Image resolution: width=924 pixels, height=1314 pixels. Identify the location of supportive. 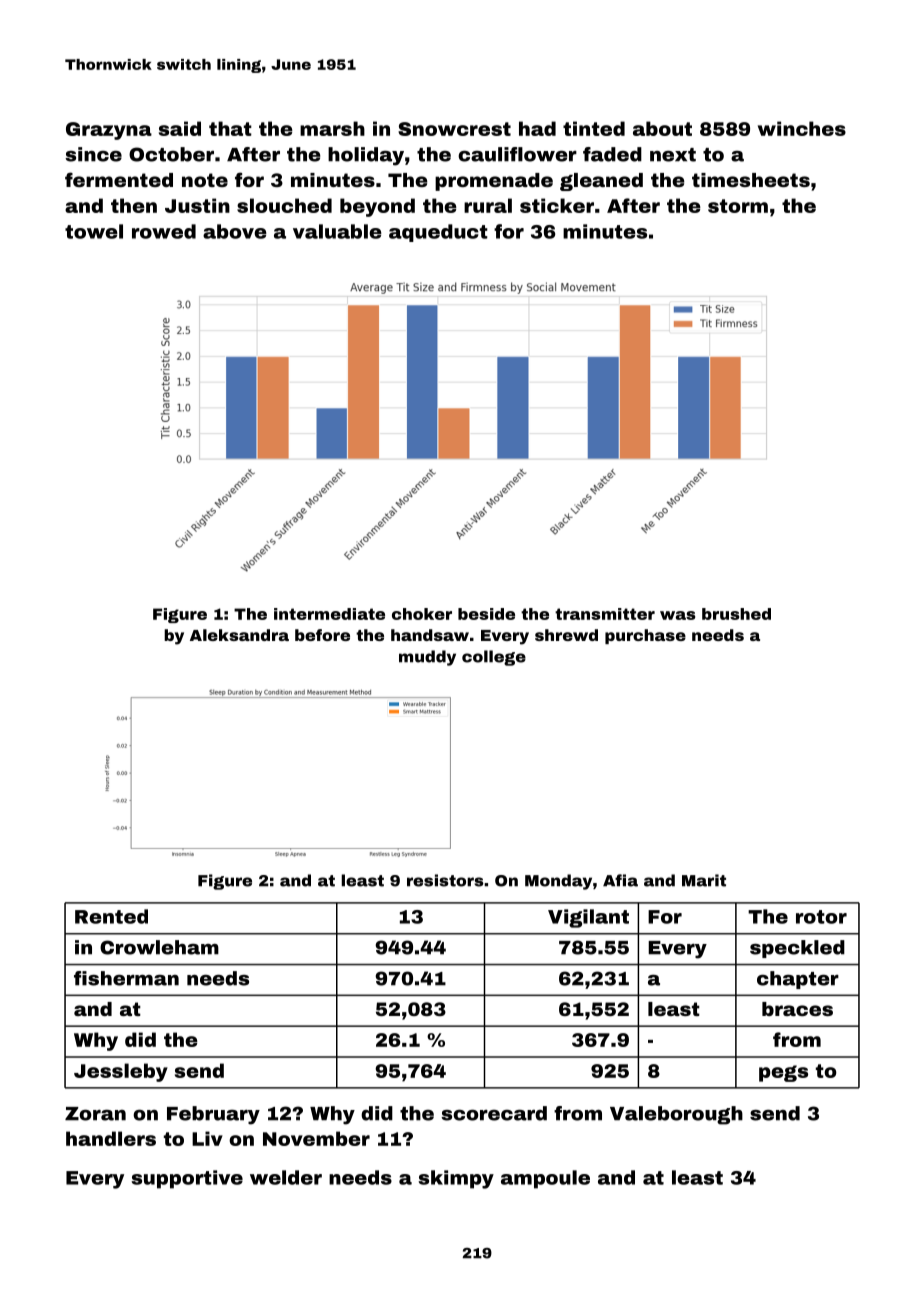
(187, 1179).
